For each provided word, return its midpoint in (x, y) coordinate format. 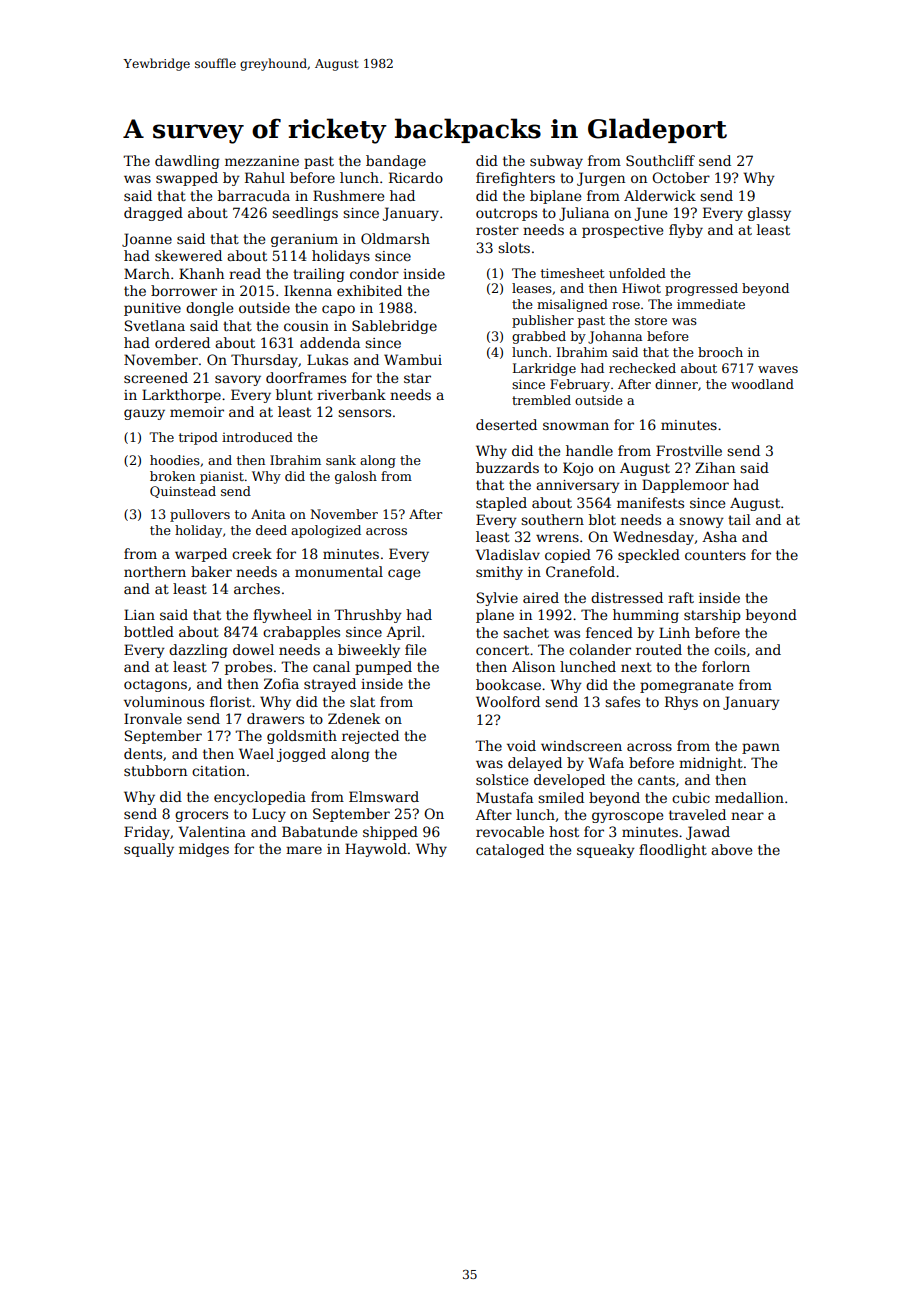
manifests (650, 502)
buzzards (507, 467)
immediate (711, 304)
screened (156, 377)
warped (201, 555)
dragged (153, 214)
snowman (576, 426)
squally (149, 850)
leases (532, 288)
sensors (364, 413)
